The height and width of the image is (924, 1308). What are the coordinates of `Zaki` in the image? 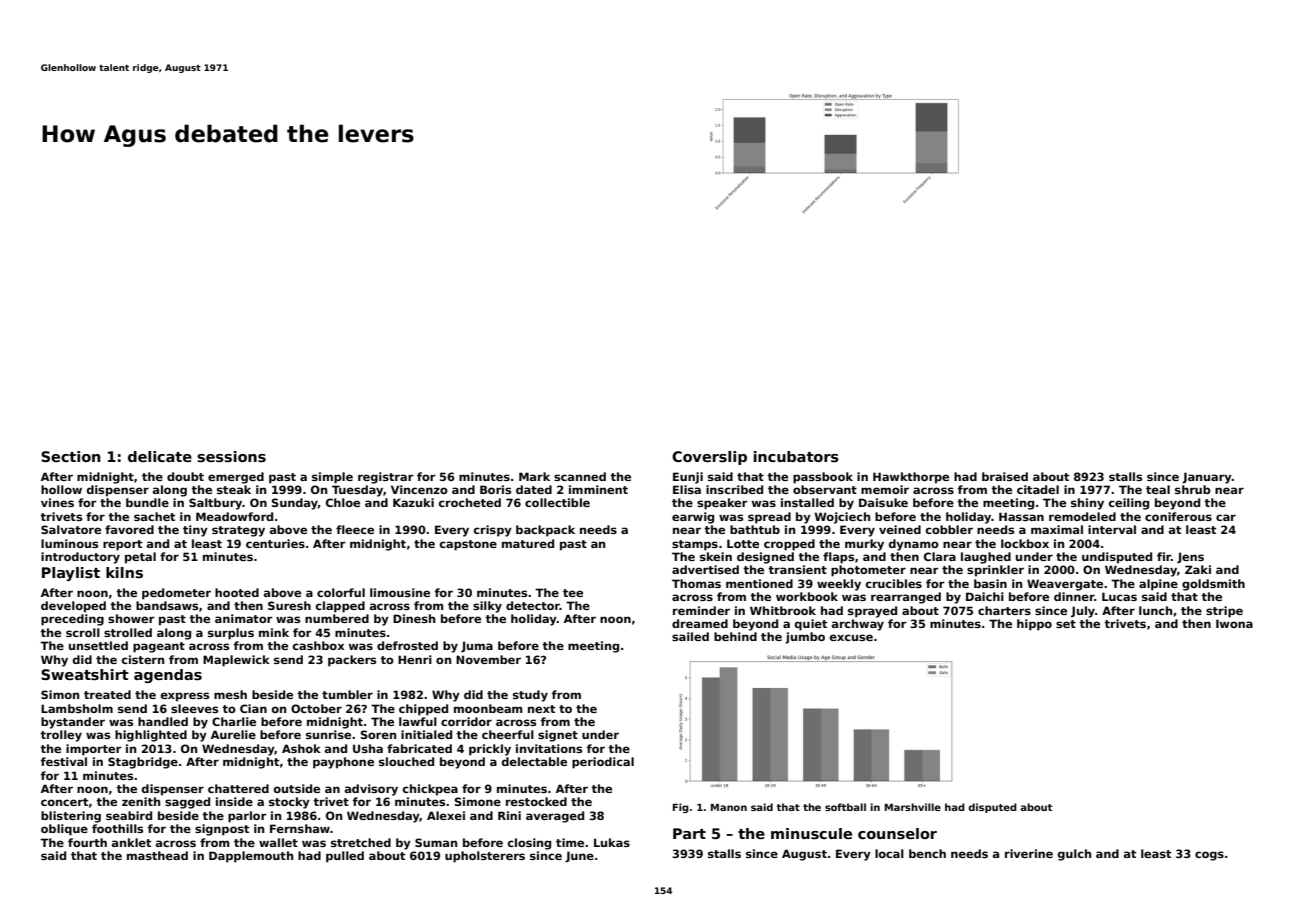 It's located at (1198, 569).
